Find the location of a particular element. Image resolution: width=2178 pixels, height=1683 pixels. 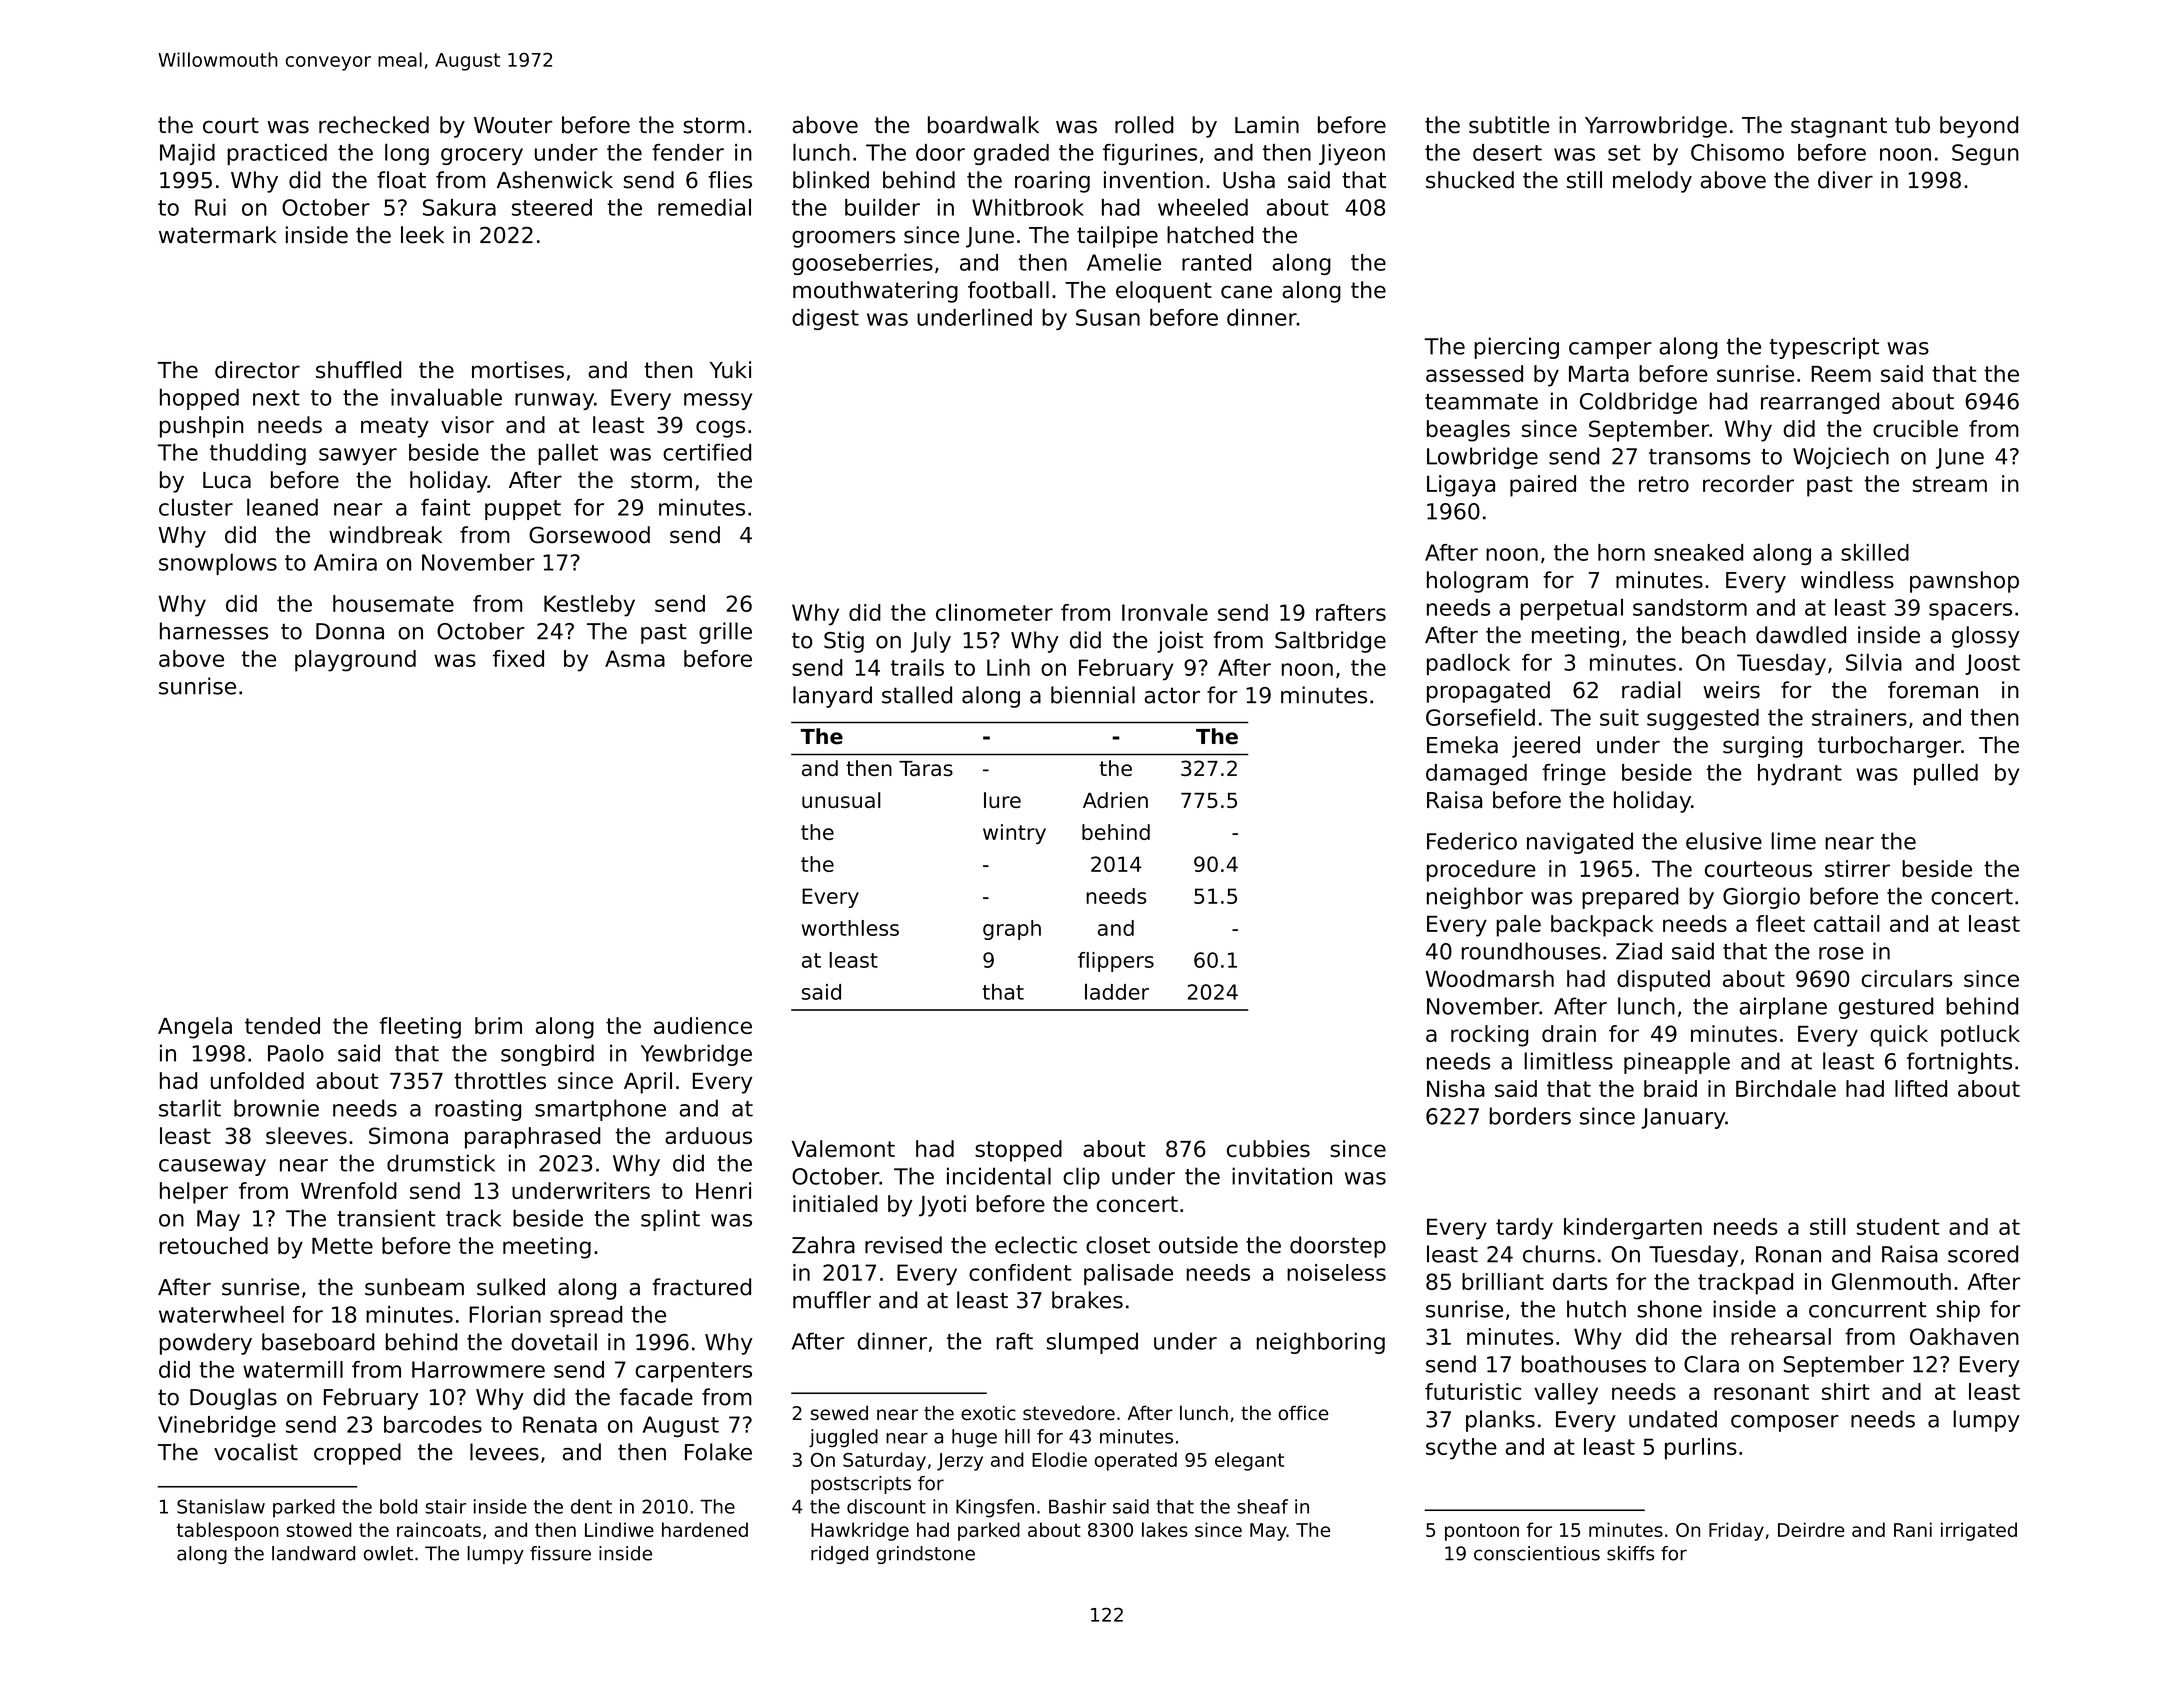

lanyard is located at coordinates (832, 697).
